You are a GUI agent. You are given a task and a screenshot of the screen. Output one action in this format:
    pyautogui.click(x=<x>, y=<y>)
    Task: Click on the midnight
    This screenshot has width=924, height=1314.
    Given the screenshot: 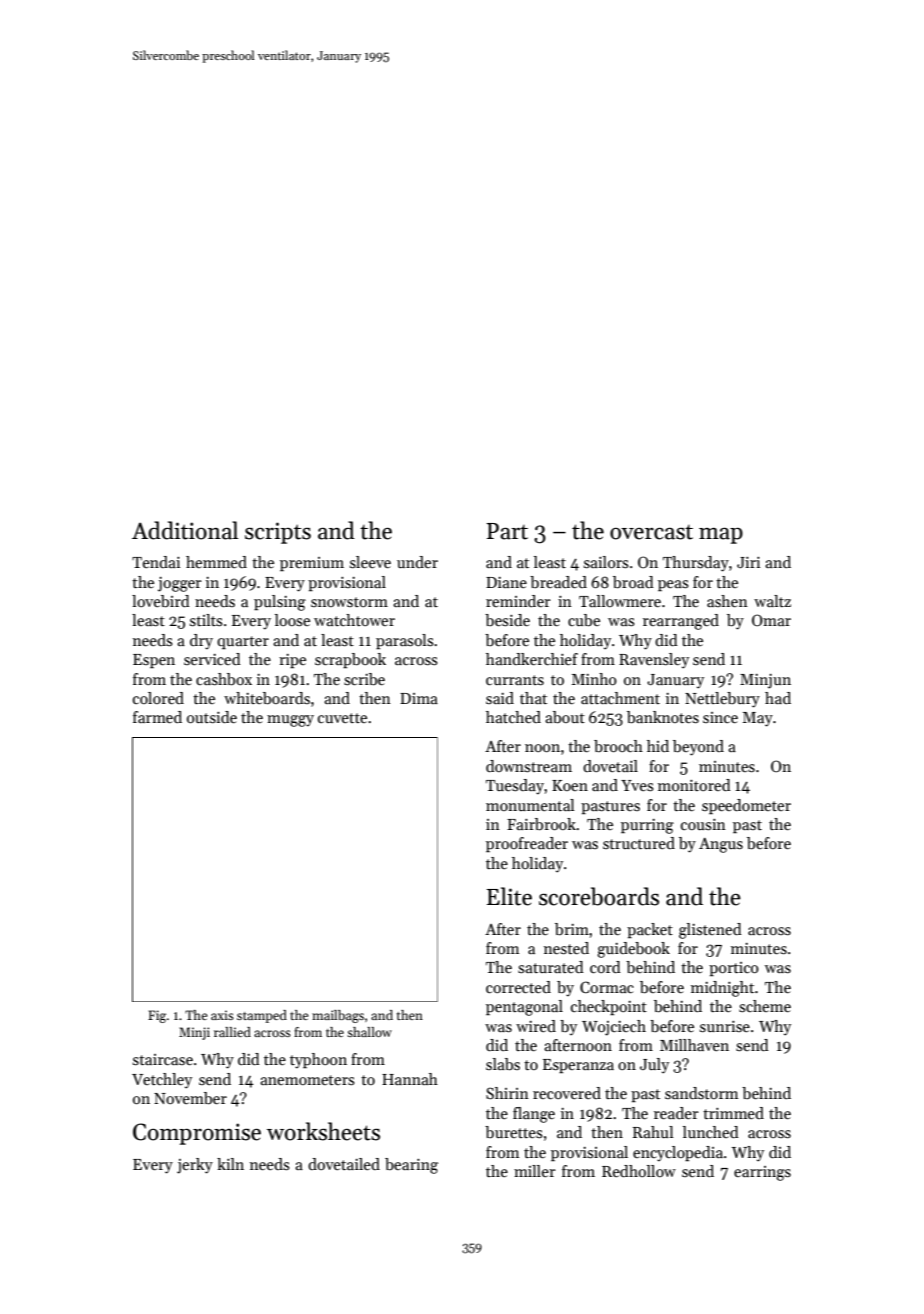 What is the action you would take?
    pyautogui.click(x=722, y=989)
